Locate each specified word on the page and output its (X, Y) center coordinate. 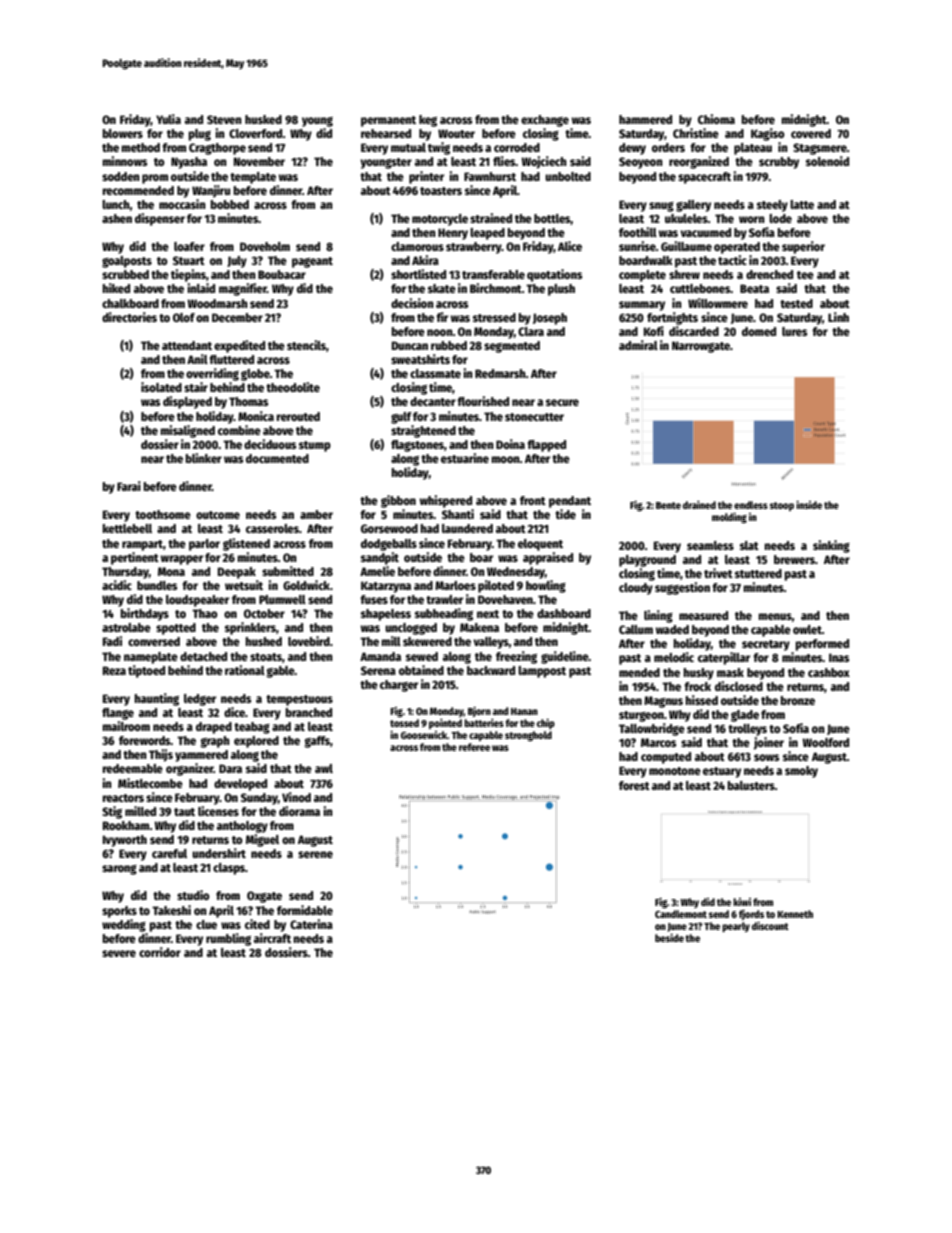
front (533, 500)
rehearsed (386, 133)
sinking (831, 546)
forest (634, 785)
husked (263, 119)
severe (119, 953)
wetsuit (244, 585)
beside (669, 937)
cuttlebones (700, 288)
